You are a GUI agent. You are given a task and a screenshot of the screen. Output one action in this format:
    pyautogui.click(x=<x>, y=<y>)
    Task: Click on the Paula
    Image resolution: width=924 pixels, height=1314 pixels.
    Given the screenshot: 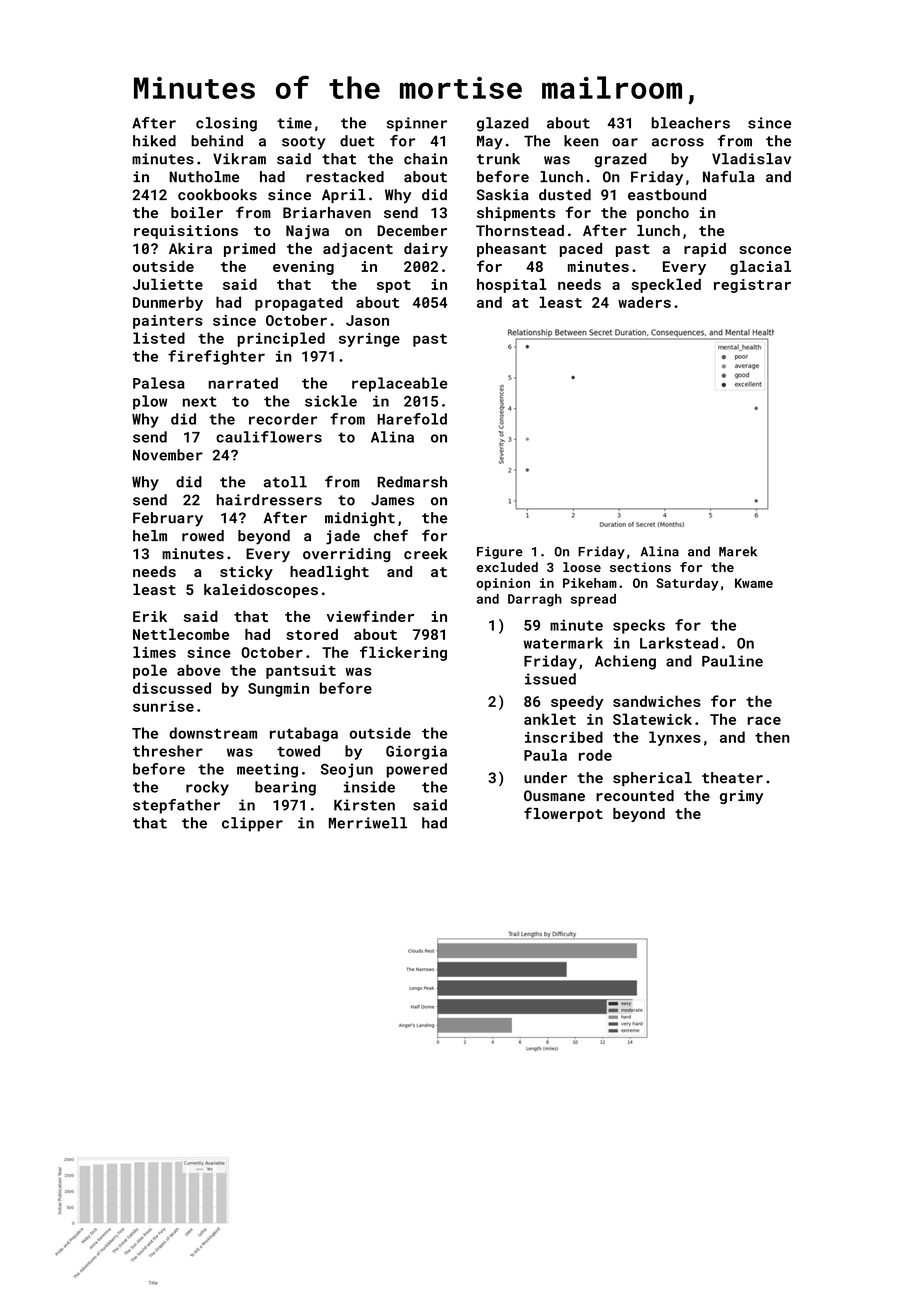 What is the action you would take?
    pyautogui.click(x=545, y=755)
